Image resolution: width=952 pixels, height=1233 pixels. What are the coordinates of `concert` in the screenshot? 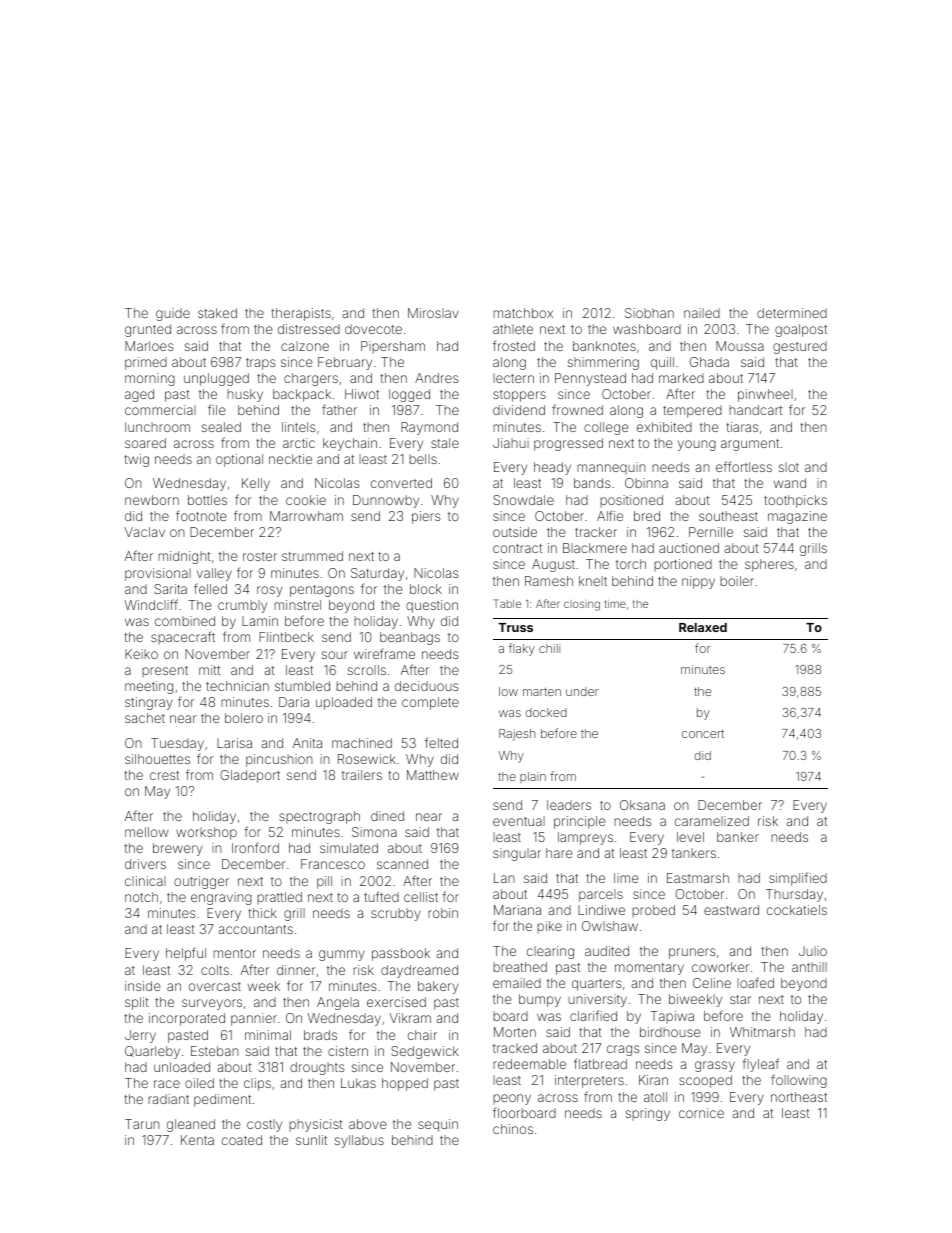 It's located at (703, 733).
